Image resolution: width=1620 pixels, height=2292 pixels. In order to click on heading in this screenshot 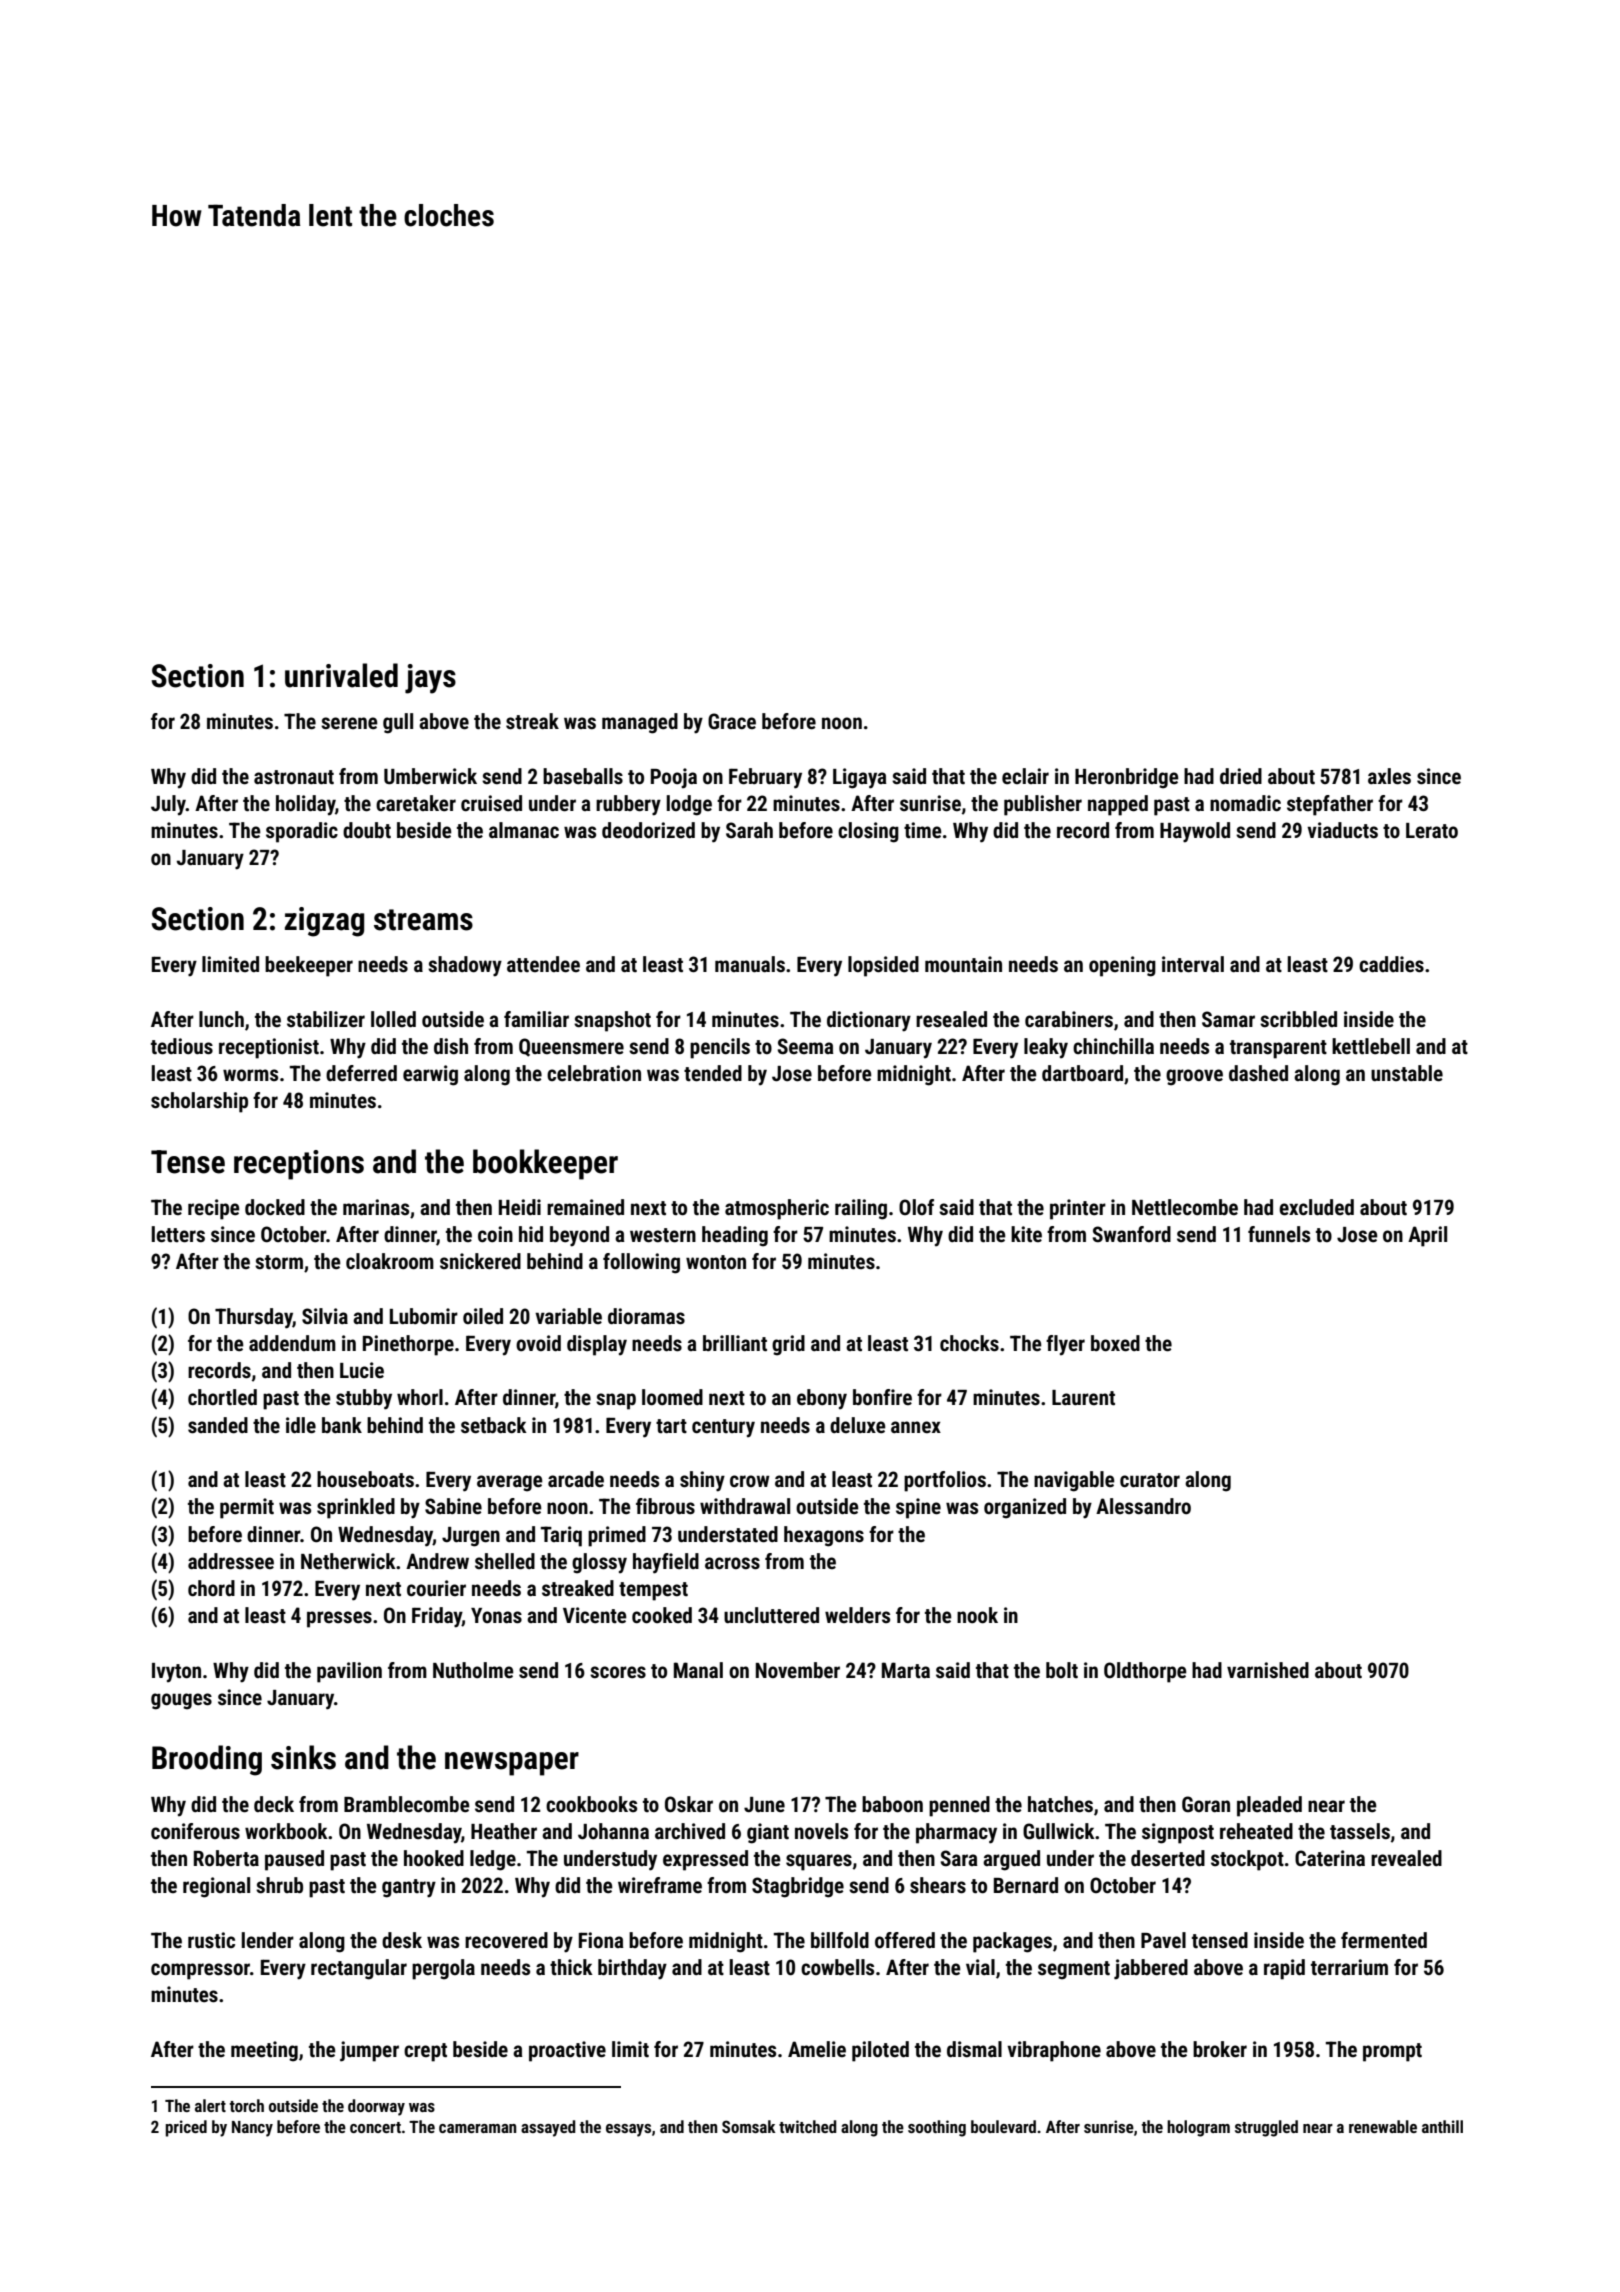, I will do `click(735, 1236)`.
